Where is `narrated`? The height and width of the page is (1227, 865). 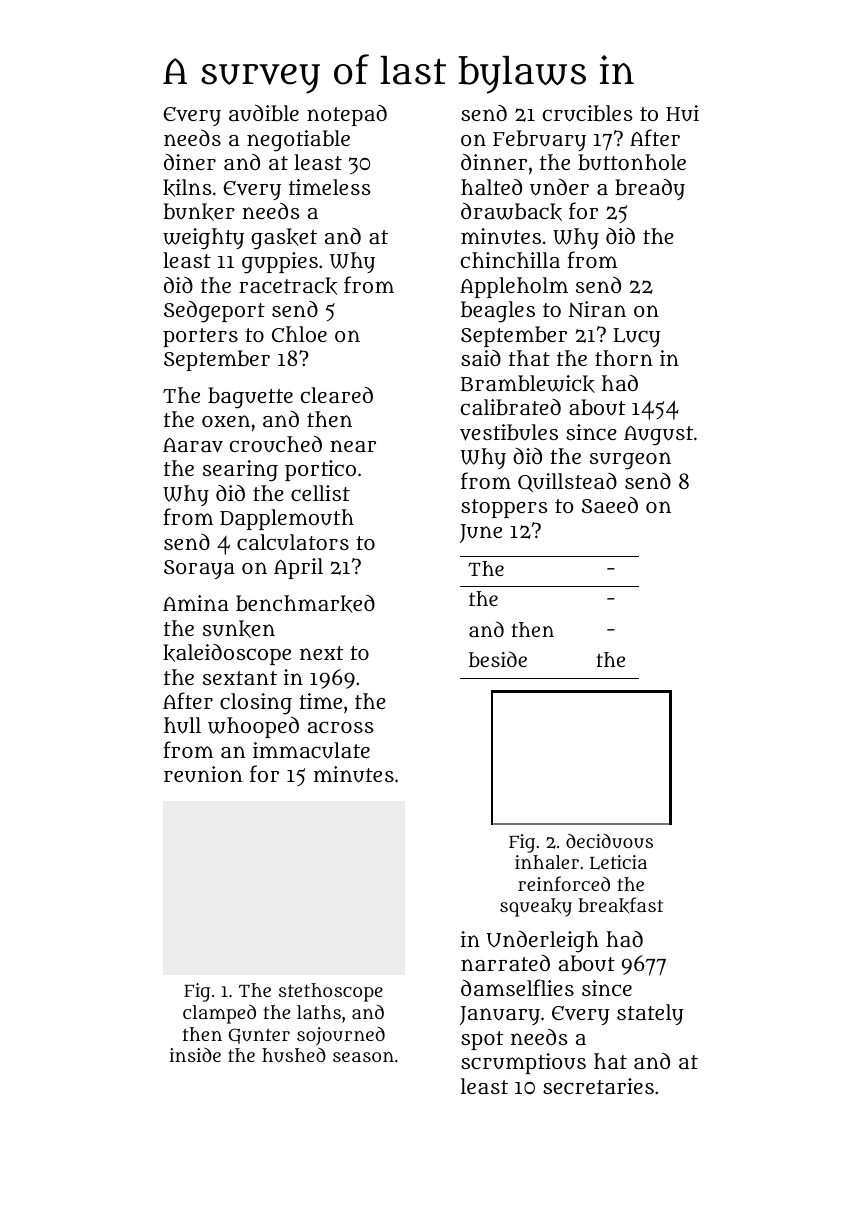
narrated is located at coordinates (505, 963).
